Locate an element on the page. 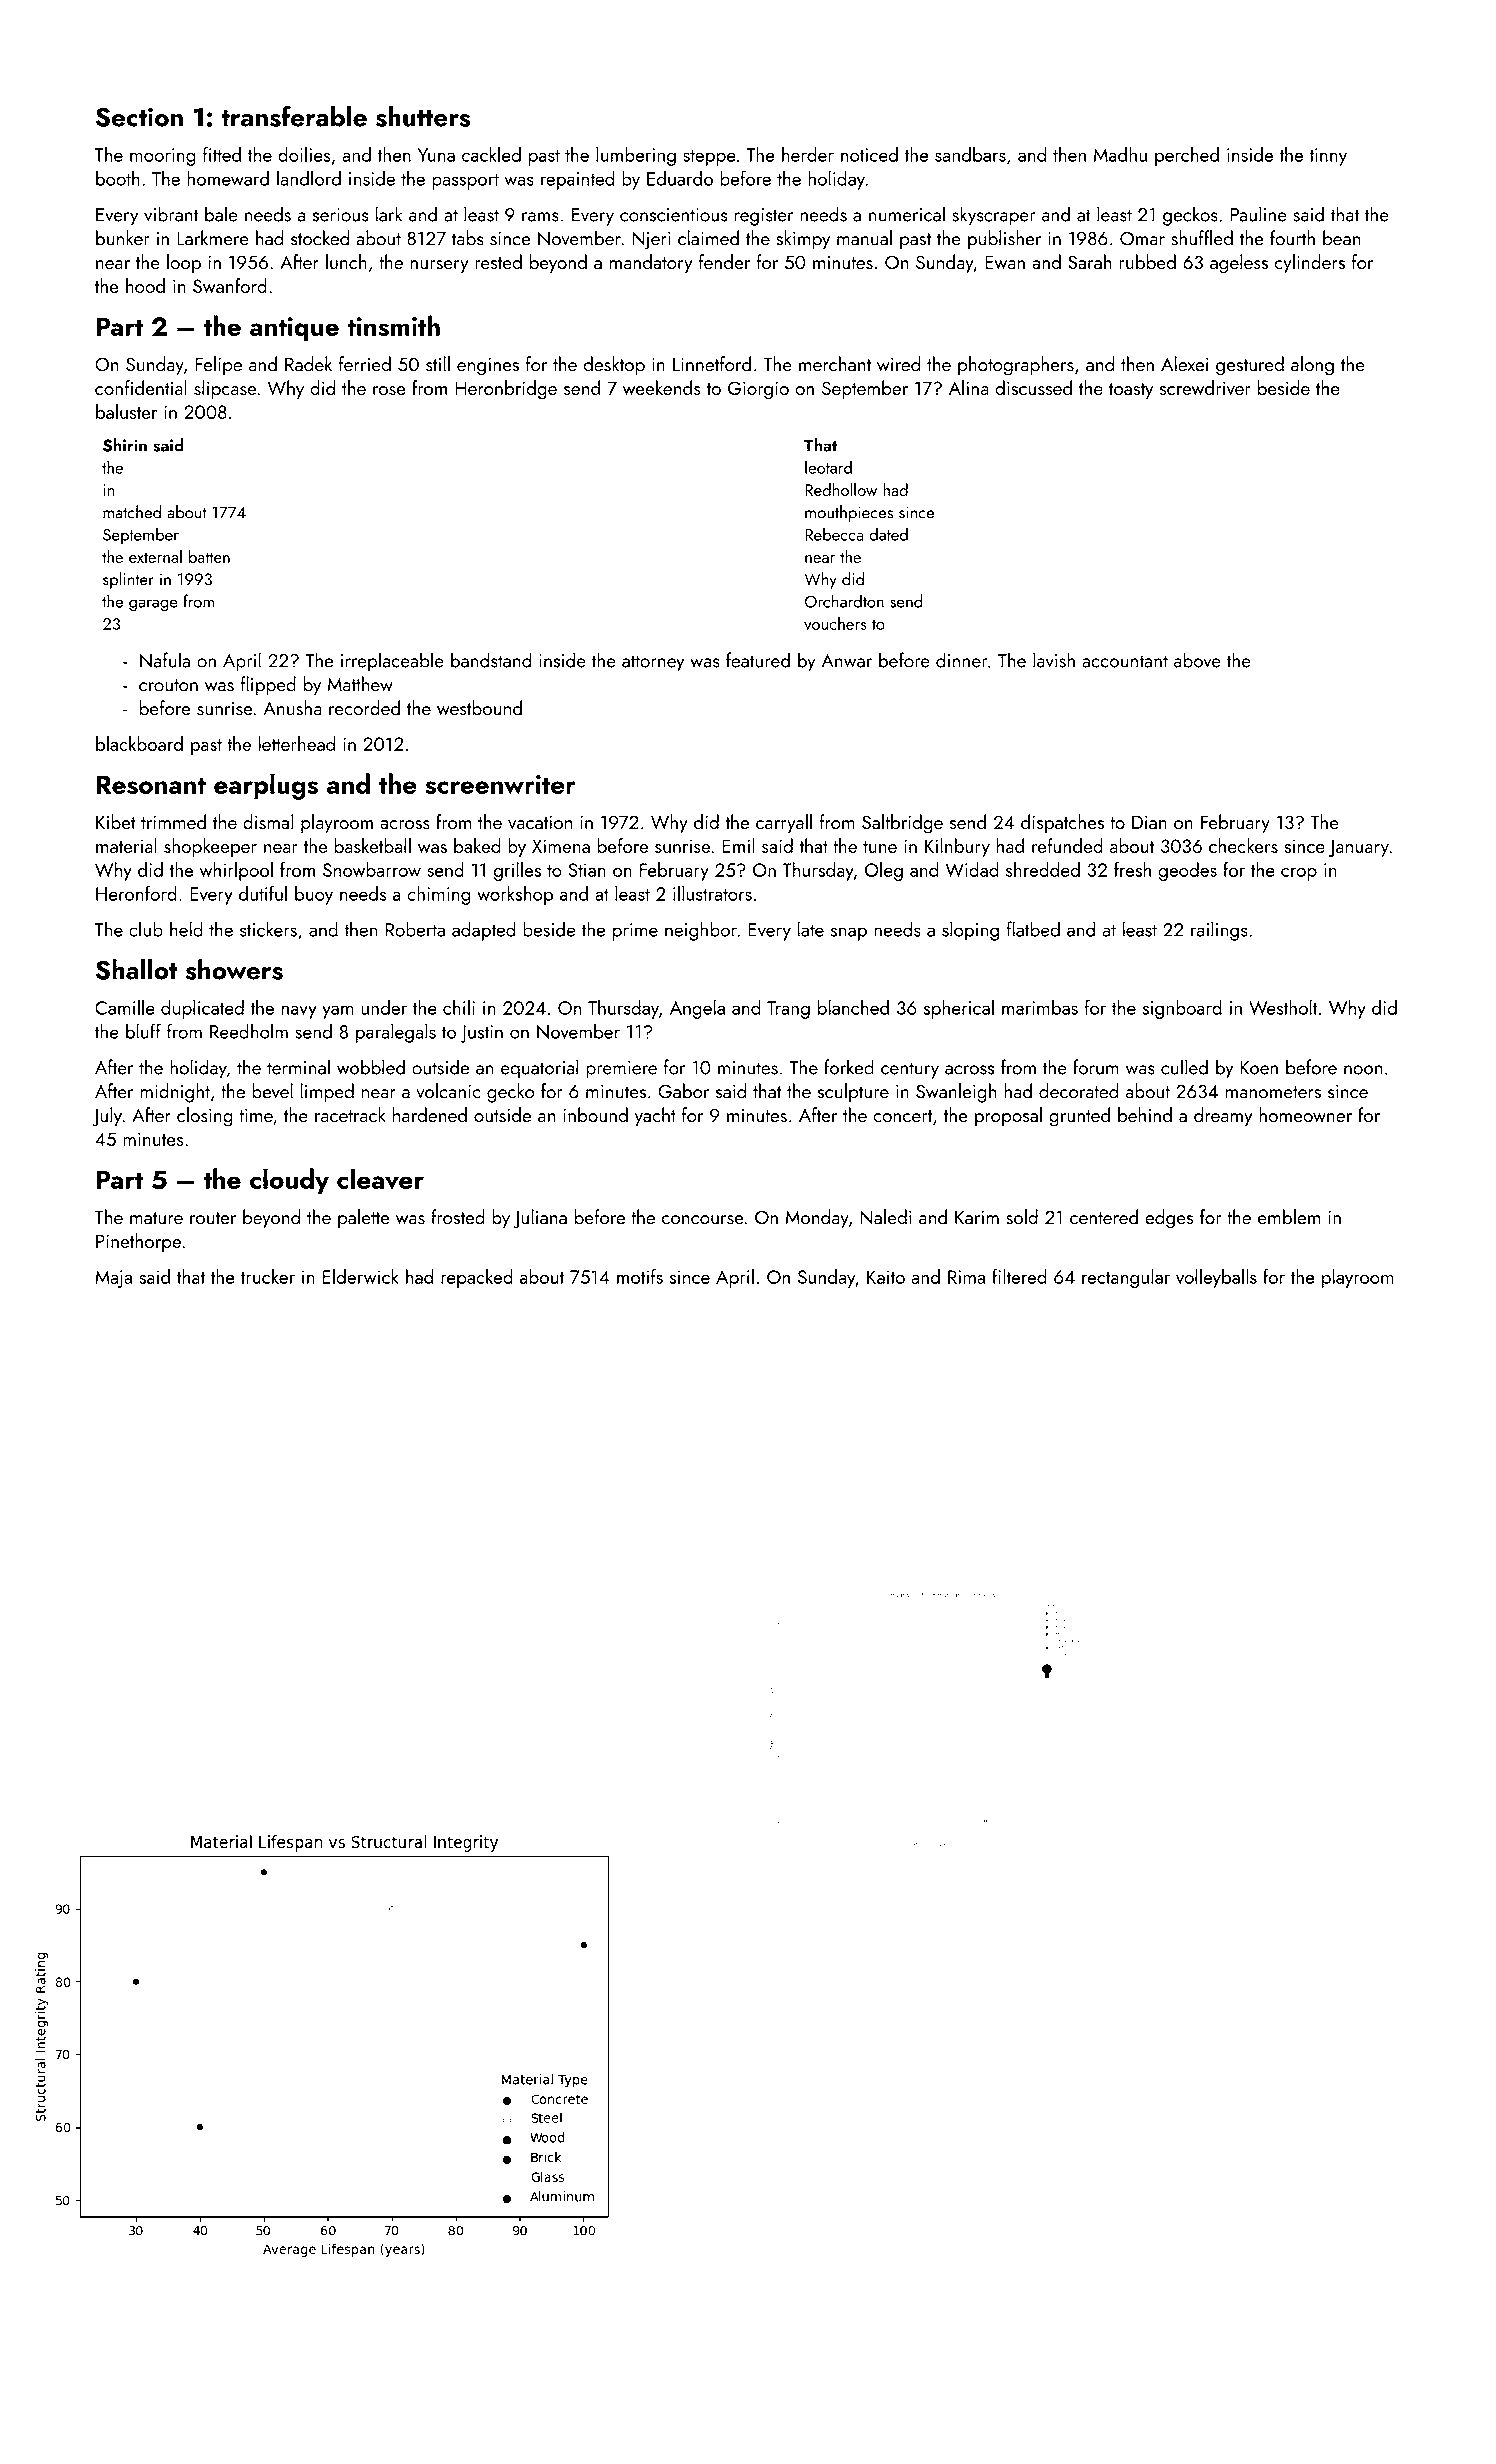  Pauline is located at coordinates (1259, 214).
